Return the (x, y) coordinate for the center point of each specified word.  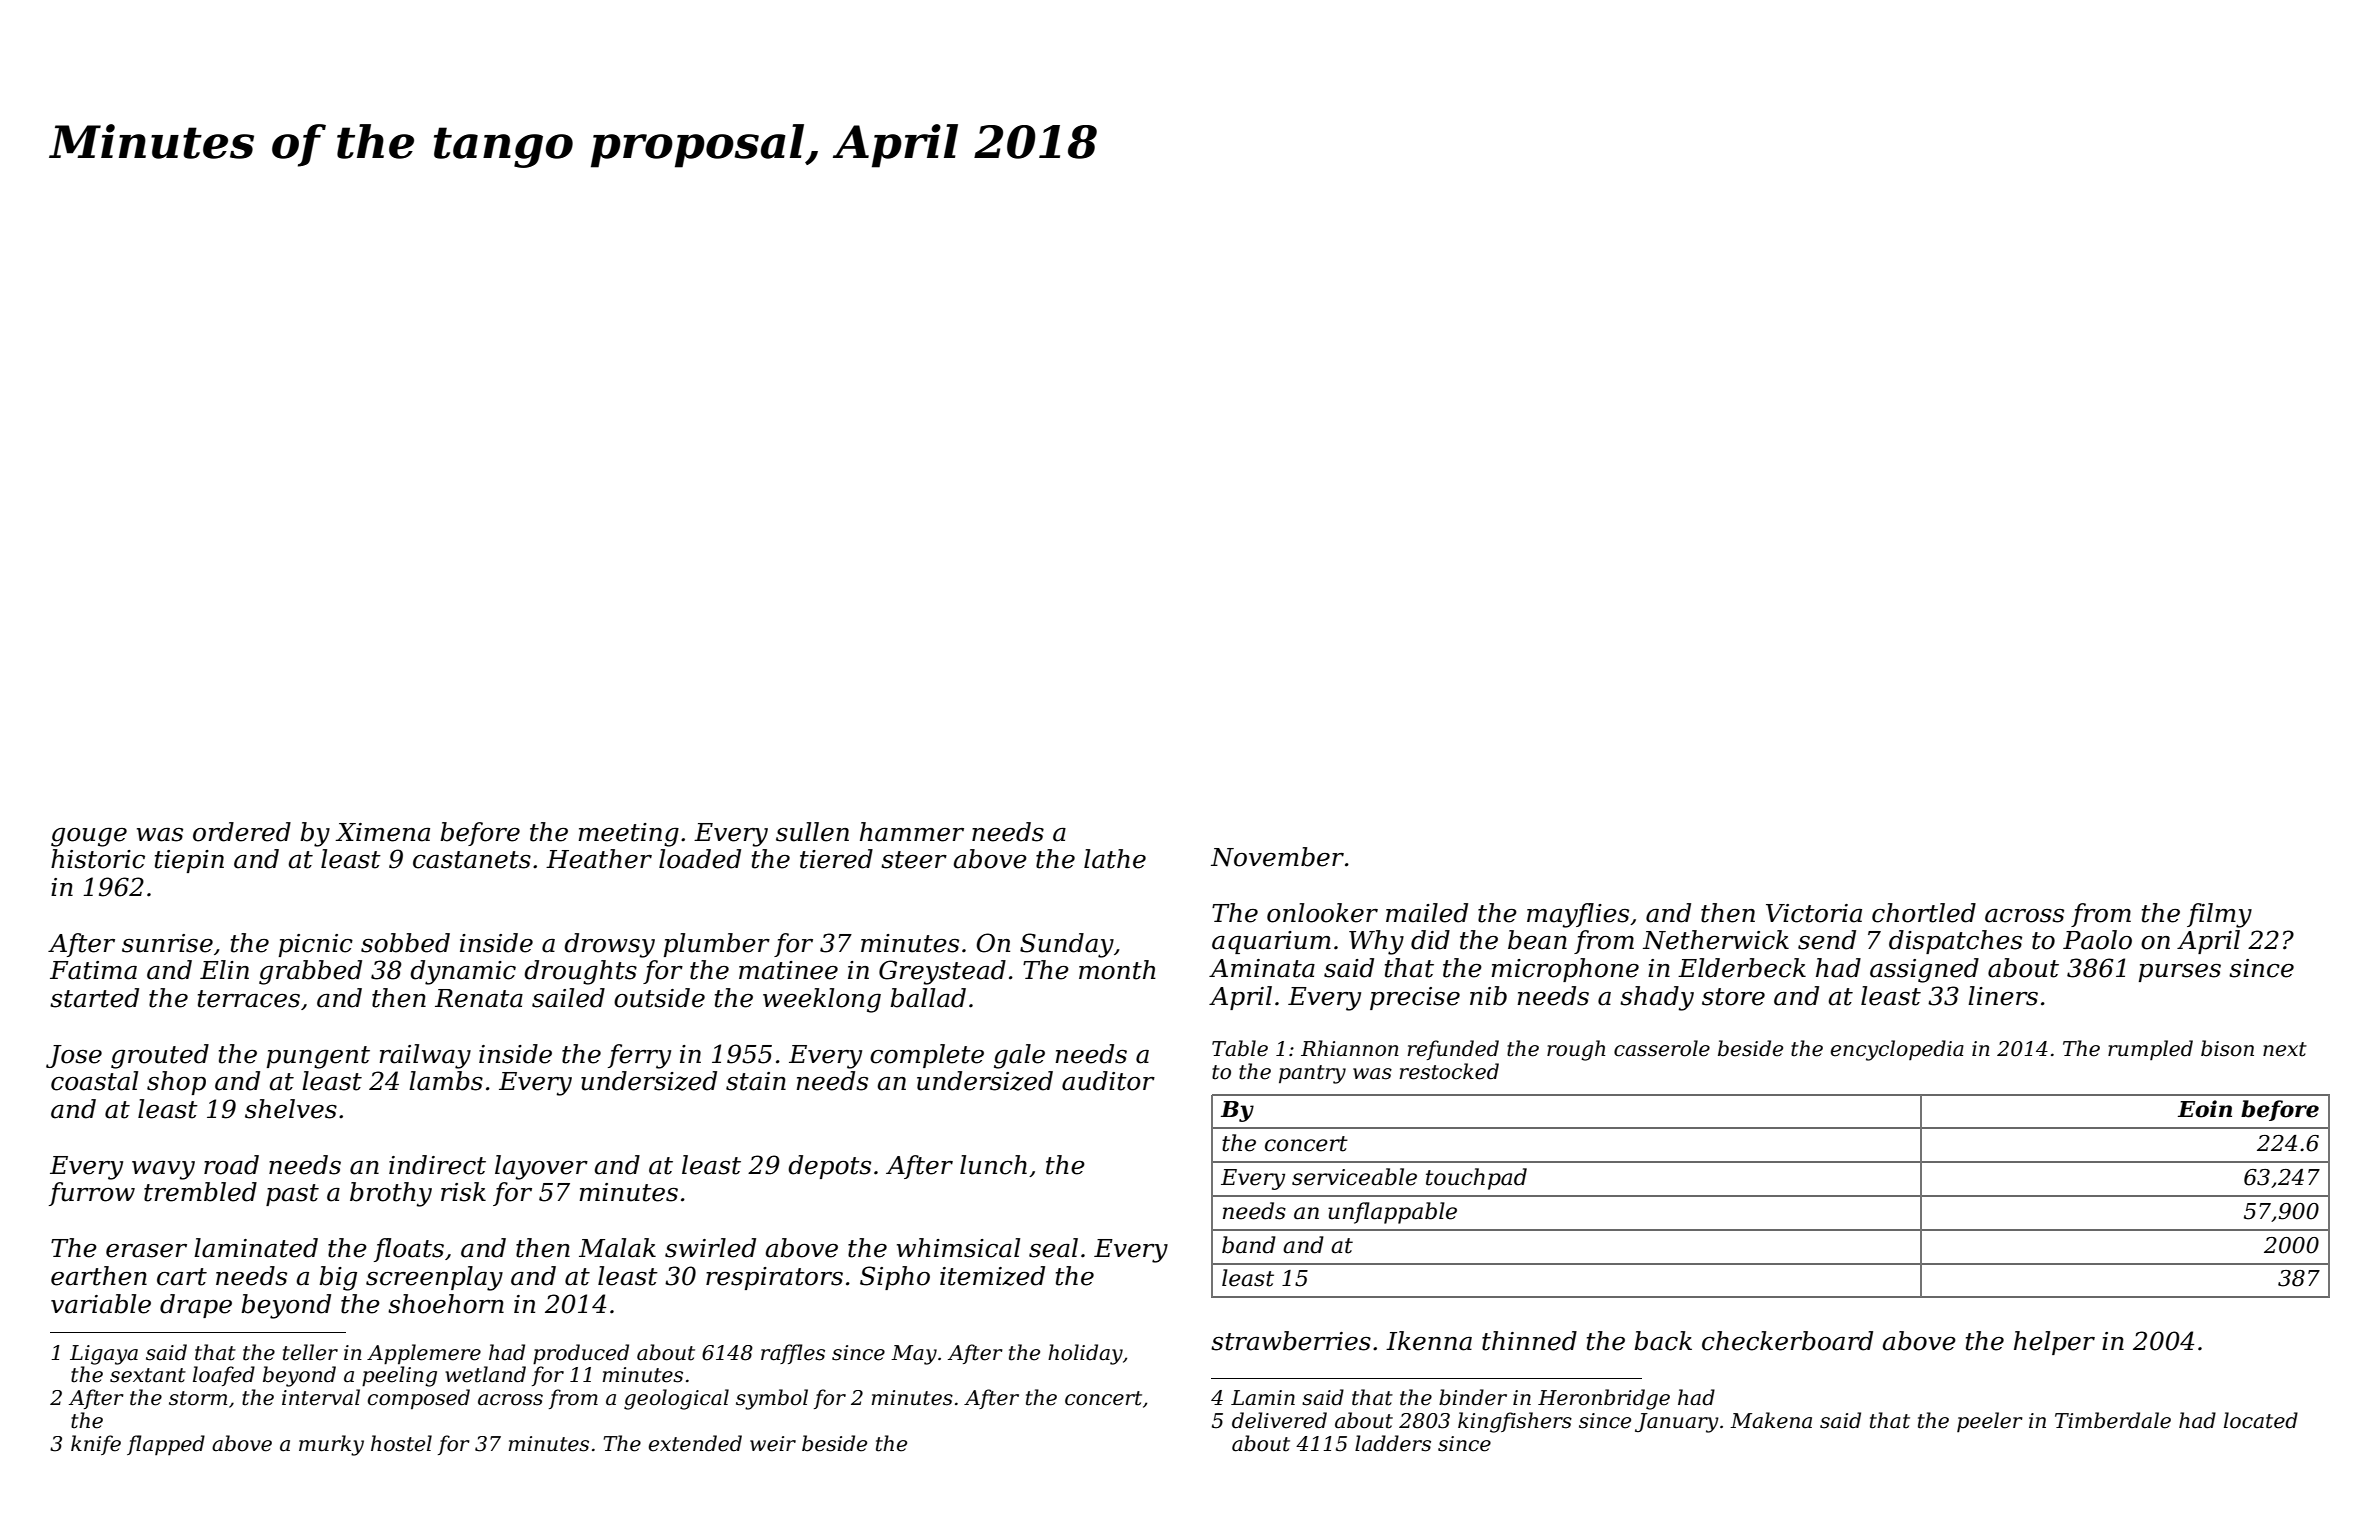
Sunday (1067, 945)
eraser (146, 1251)
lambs (446, 1081)
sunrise (167, 943)
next (2285, 1049)
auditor (1108, 1081)
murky (331, 1445)
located (2261, 1420)
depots (829, 1167)
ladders (1393, 1443)
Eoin (2205, 1109)
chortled (1924, 913)
